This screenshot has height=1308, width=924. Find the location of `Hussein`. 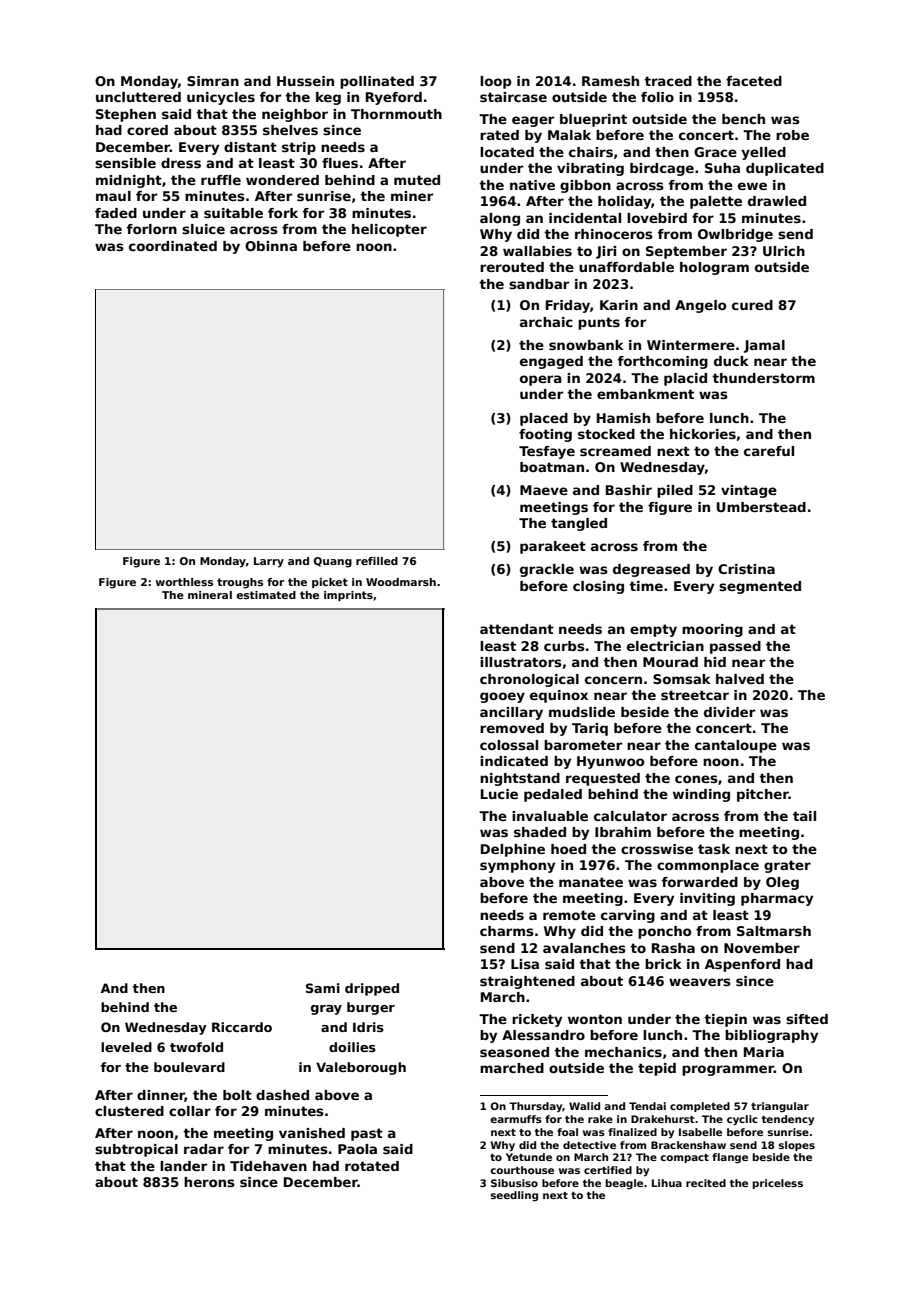

Hussein is located at coordinates (305, 81).
